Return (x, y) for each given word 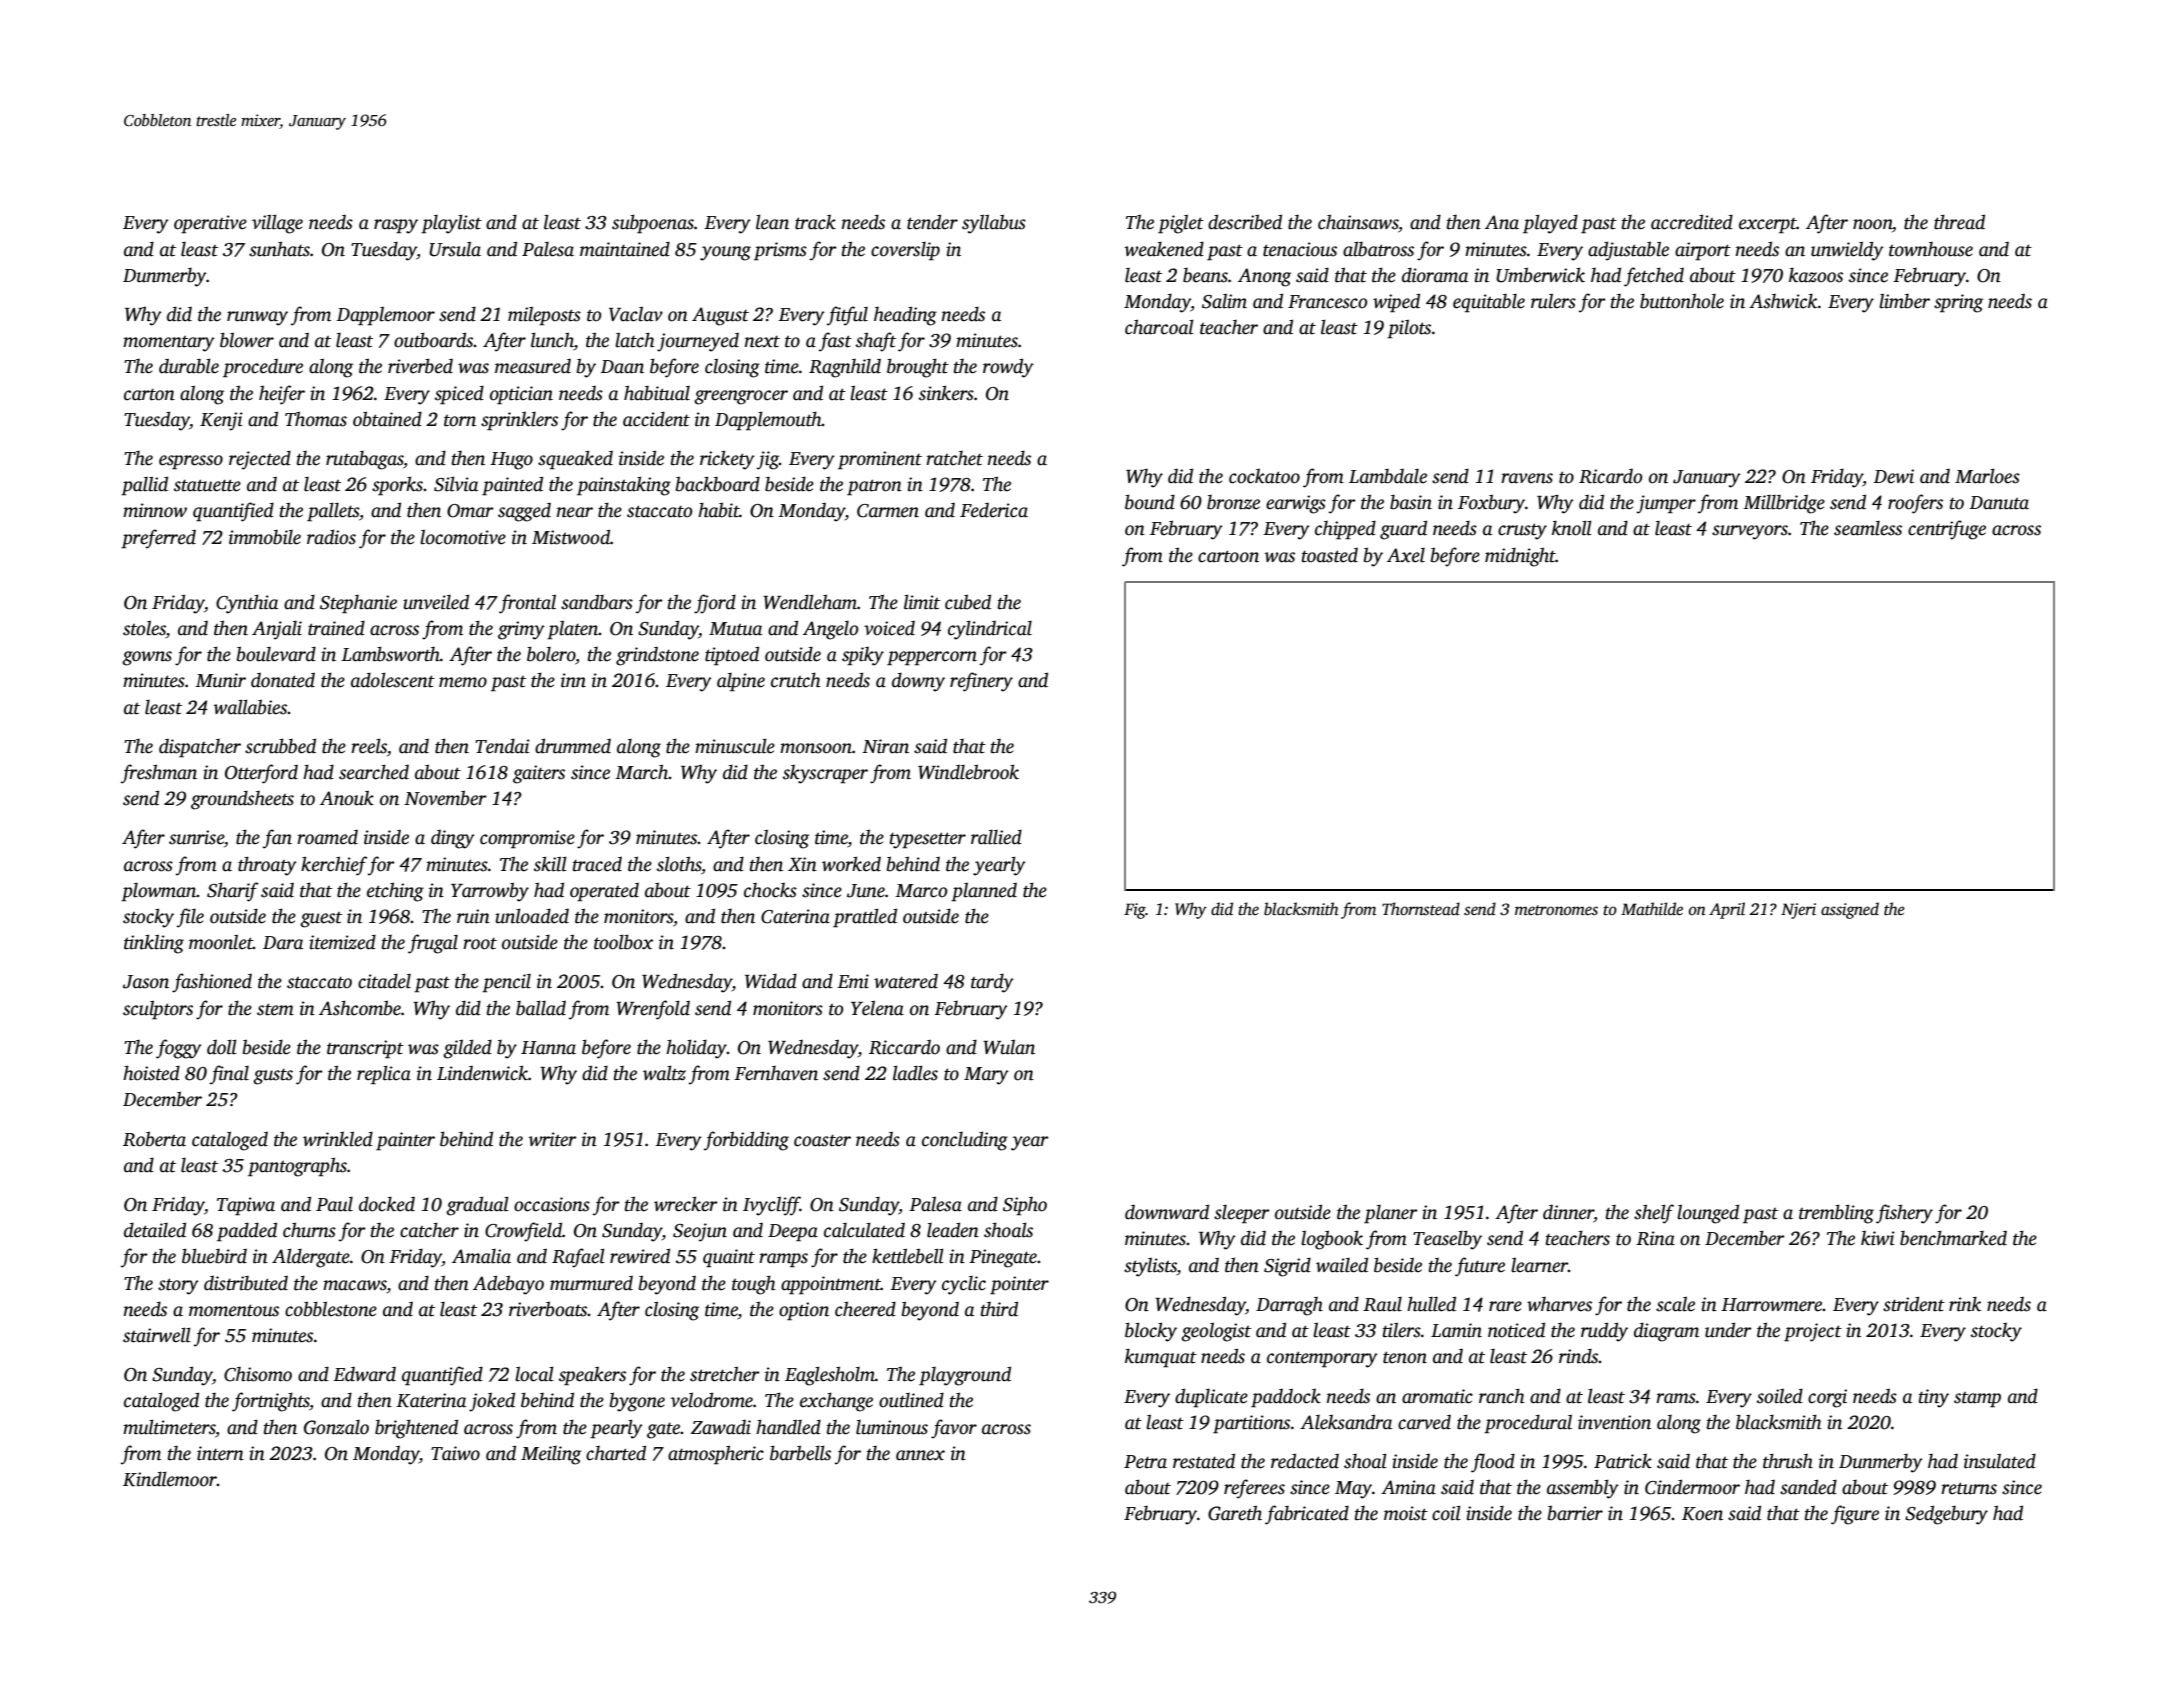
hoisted (151, 1073)
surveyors (1750, 532)
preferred (158, 539)
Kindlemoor (170, 1479)
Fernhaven (776, 1073)
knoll (1572, 528)
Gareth (1235, 1513)
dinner (1568, 1213)
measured (533, 366)
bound (1150, 502)
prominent (880, 460)
